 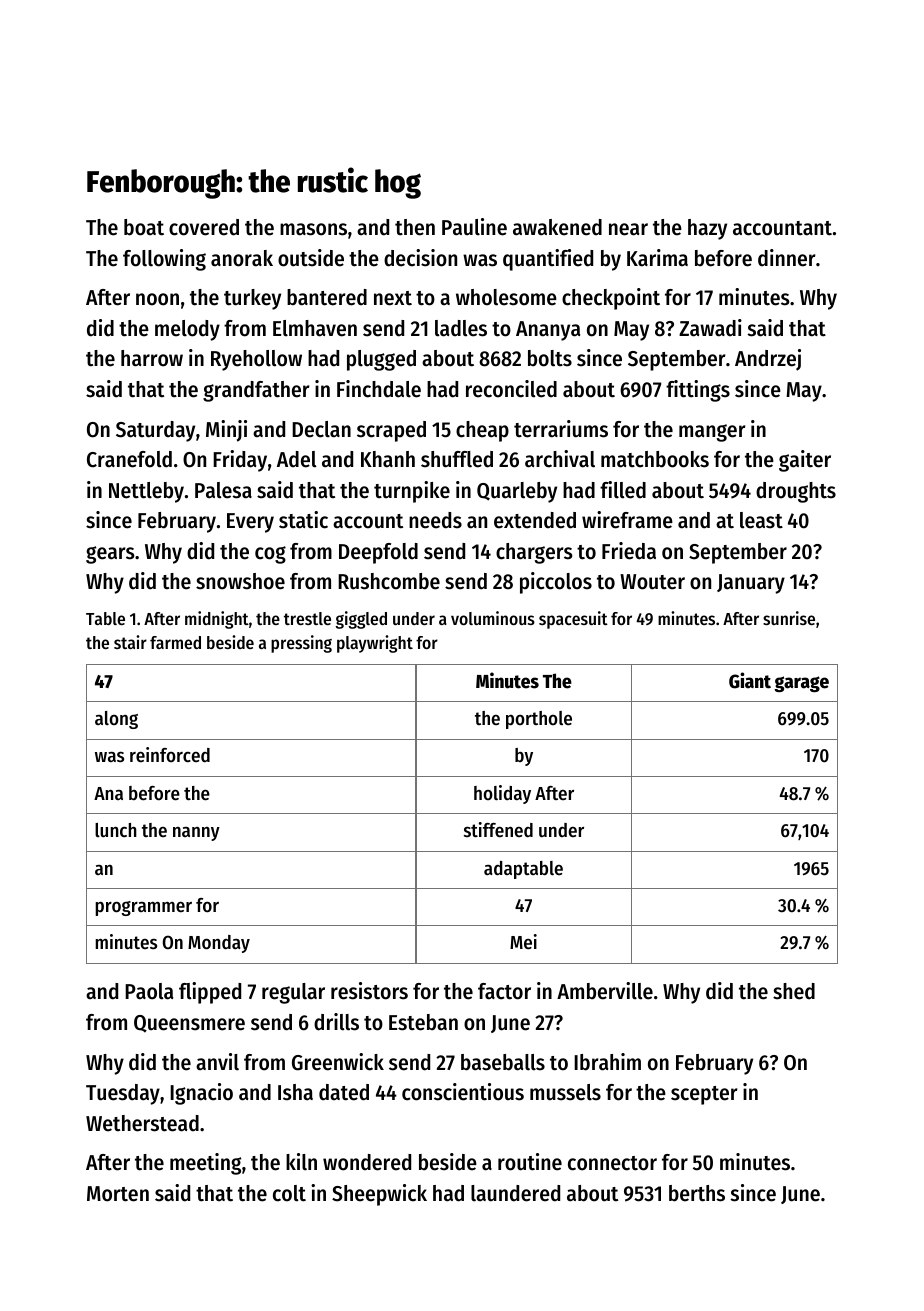 I want to click on melody, so click(x=187, y=330).
